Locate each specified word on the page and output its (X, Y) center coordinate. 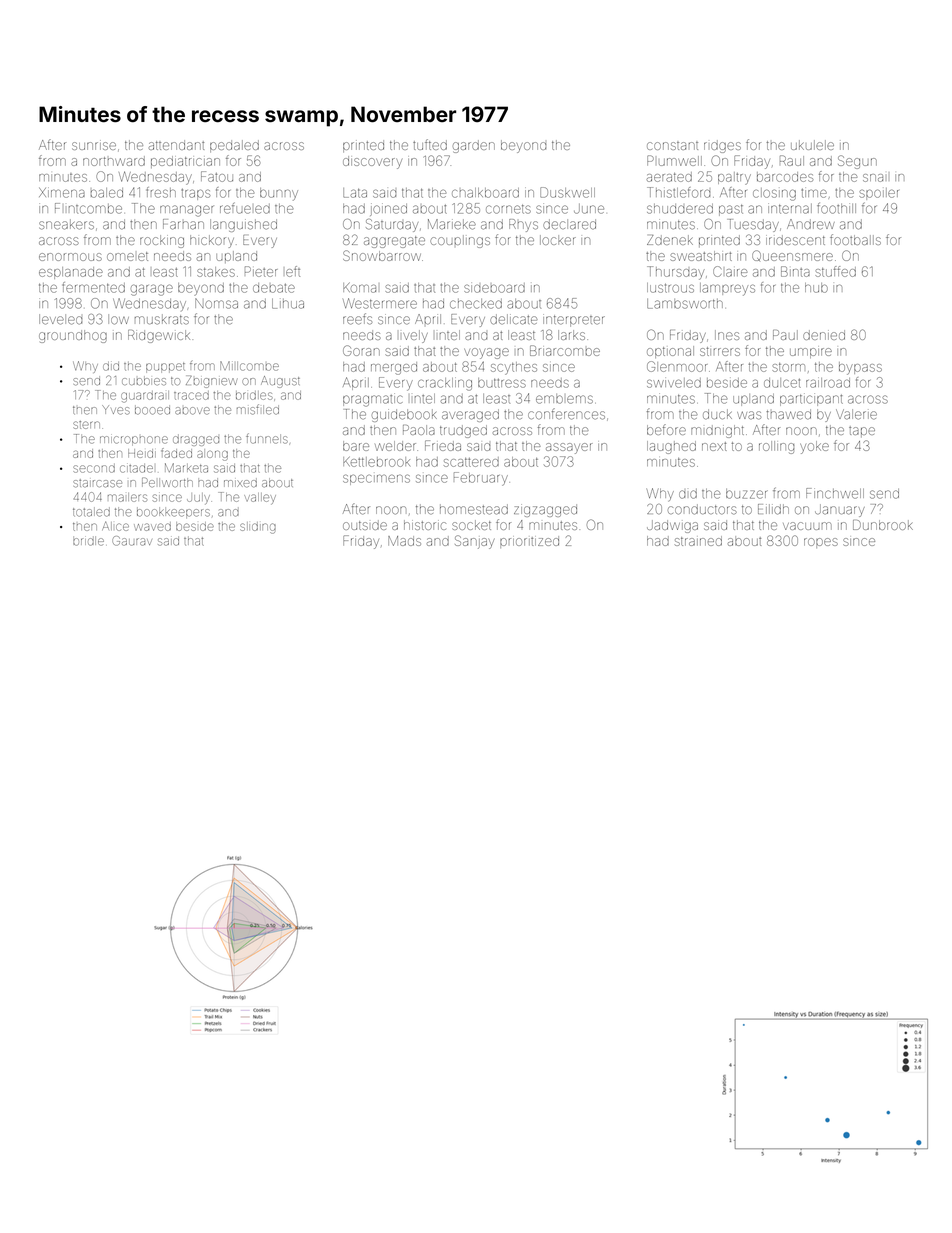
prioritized (529, 542)
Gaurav (132, 541)
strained (698, 541)
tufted (430, 144)
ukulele (812, 145)
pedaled (234, 146)
